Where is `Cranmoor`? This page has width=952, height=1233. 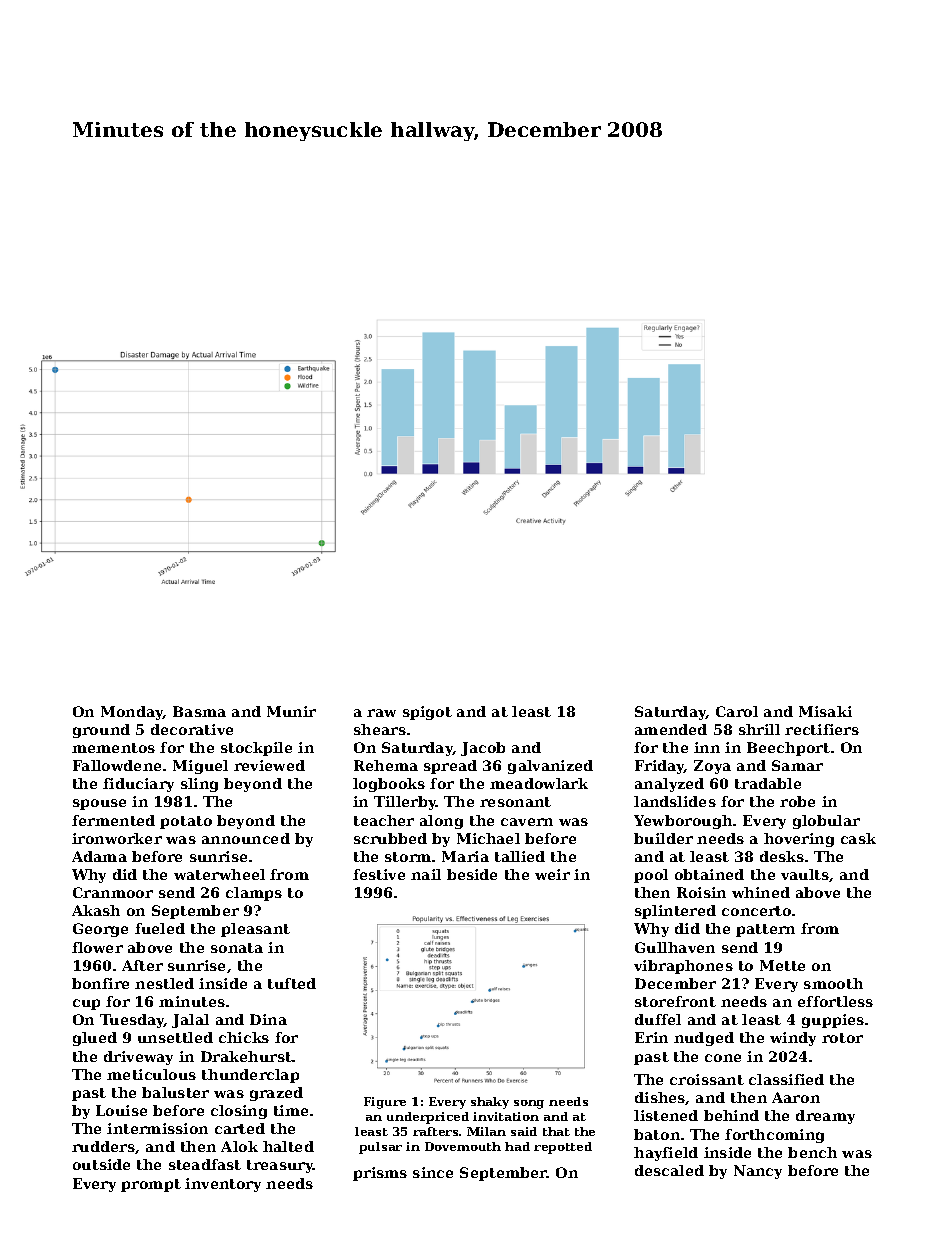
Cranmoor is located at coordinates (113, 892).
